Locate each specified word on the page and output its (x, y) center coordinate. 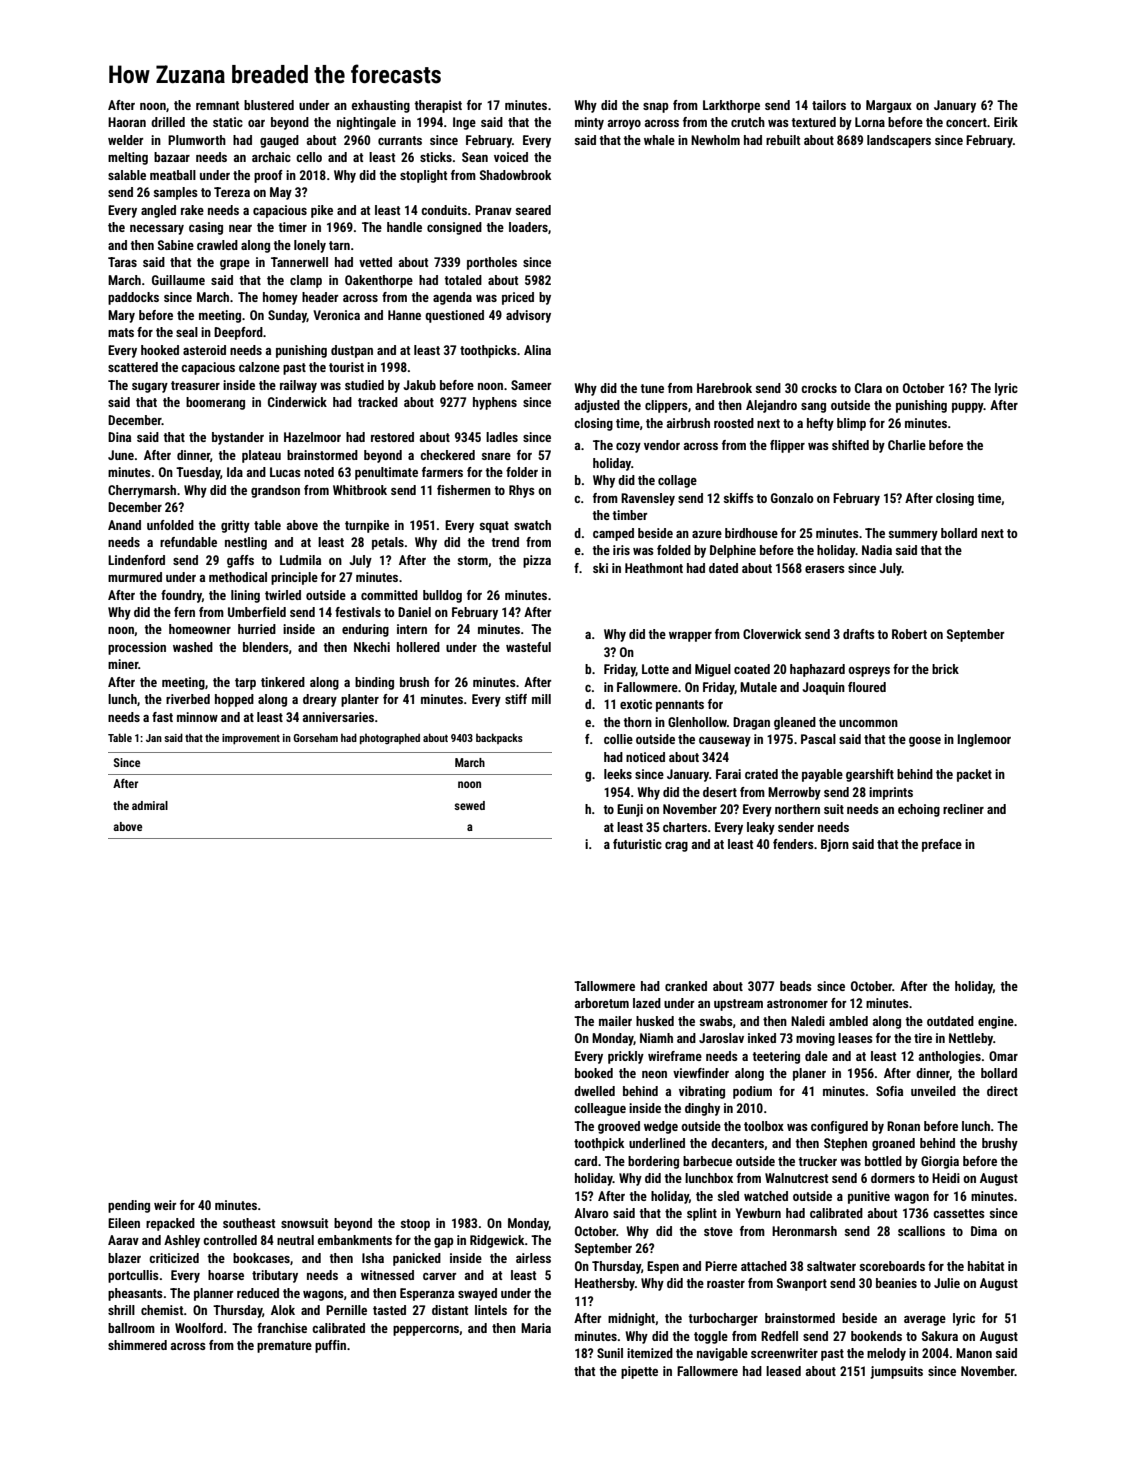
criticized (174, 1258)
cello (309, 157)
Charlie (907, 445)
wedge (661, 1127)
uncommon (868, 723)
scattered (133, 367)
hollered (418, 647)
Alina (537, 350)
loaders (528, 227)
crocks (819, 388)
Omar (1003, 1056)
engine (996, 1022)
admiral (150, 805)
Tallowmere (604, 986)
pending (129, 1206)
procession (137, 648)
